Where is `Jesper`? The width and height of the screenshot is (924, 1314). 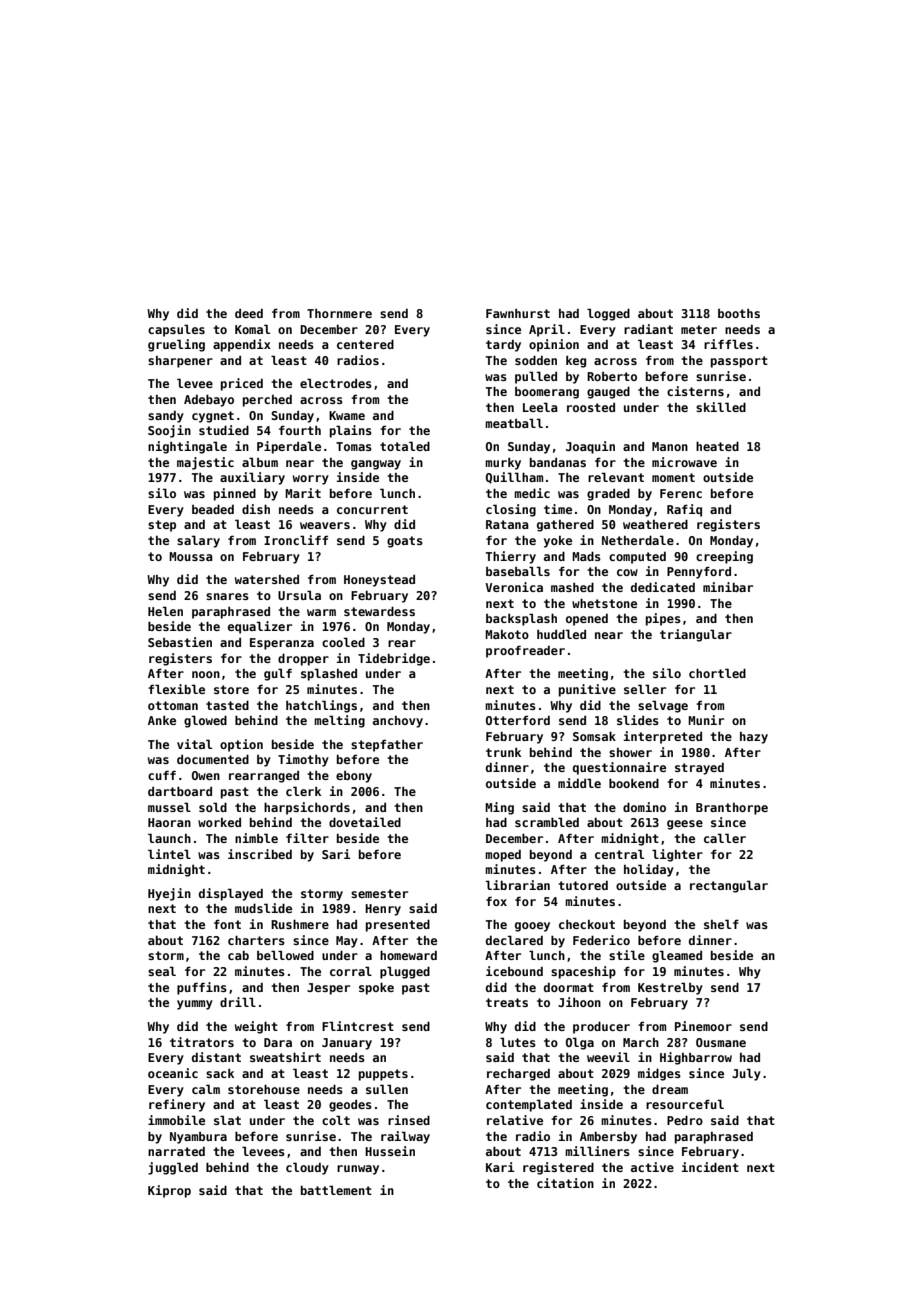
Jesper is located at coordinates (328, 989).
